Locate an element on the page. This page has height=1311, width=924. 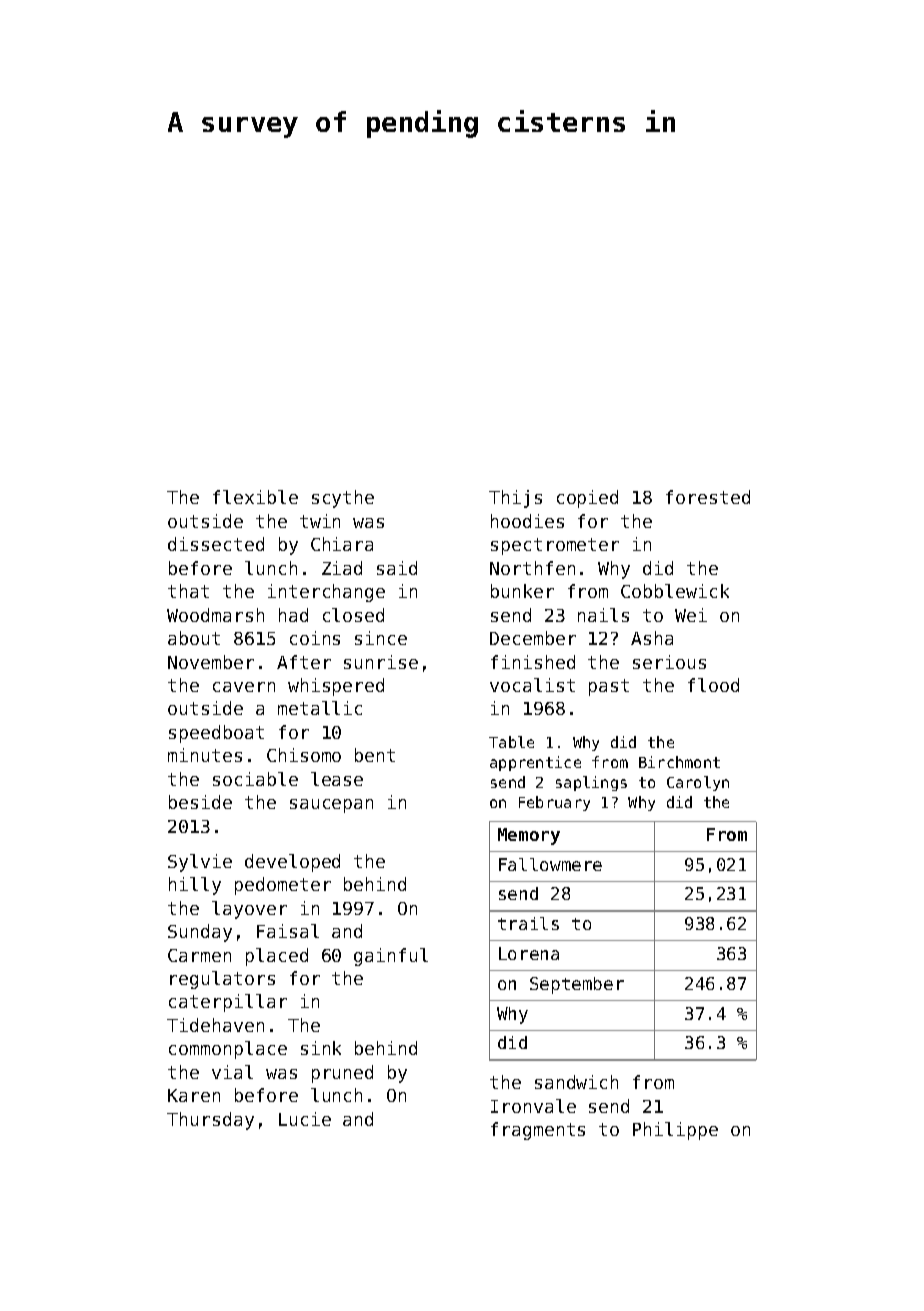
forested is located at coordinates (708, 497).
